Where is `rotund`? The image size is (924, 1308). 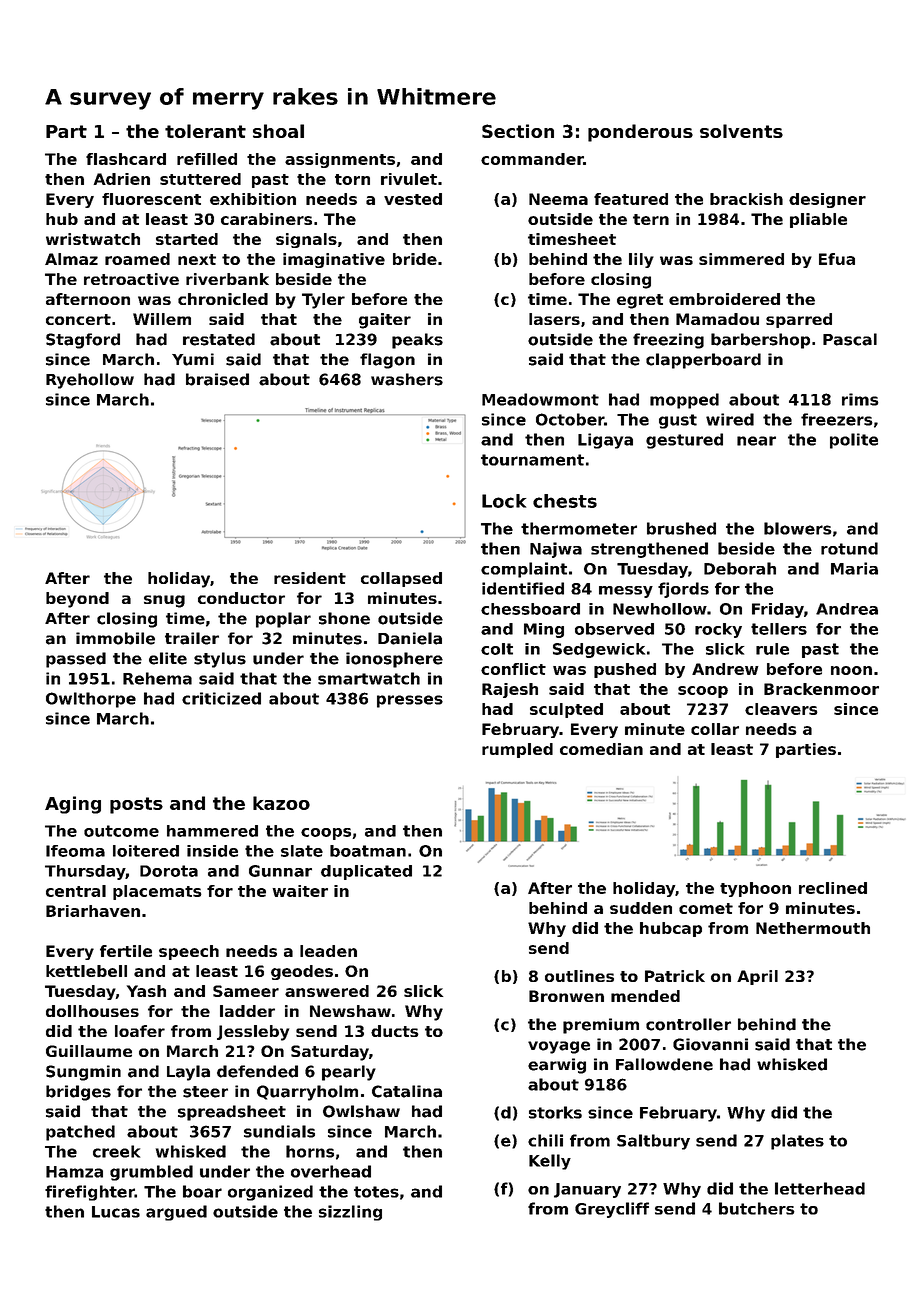
rotund is located at coordinates (849, 548).
